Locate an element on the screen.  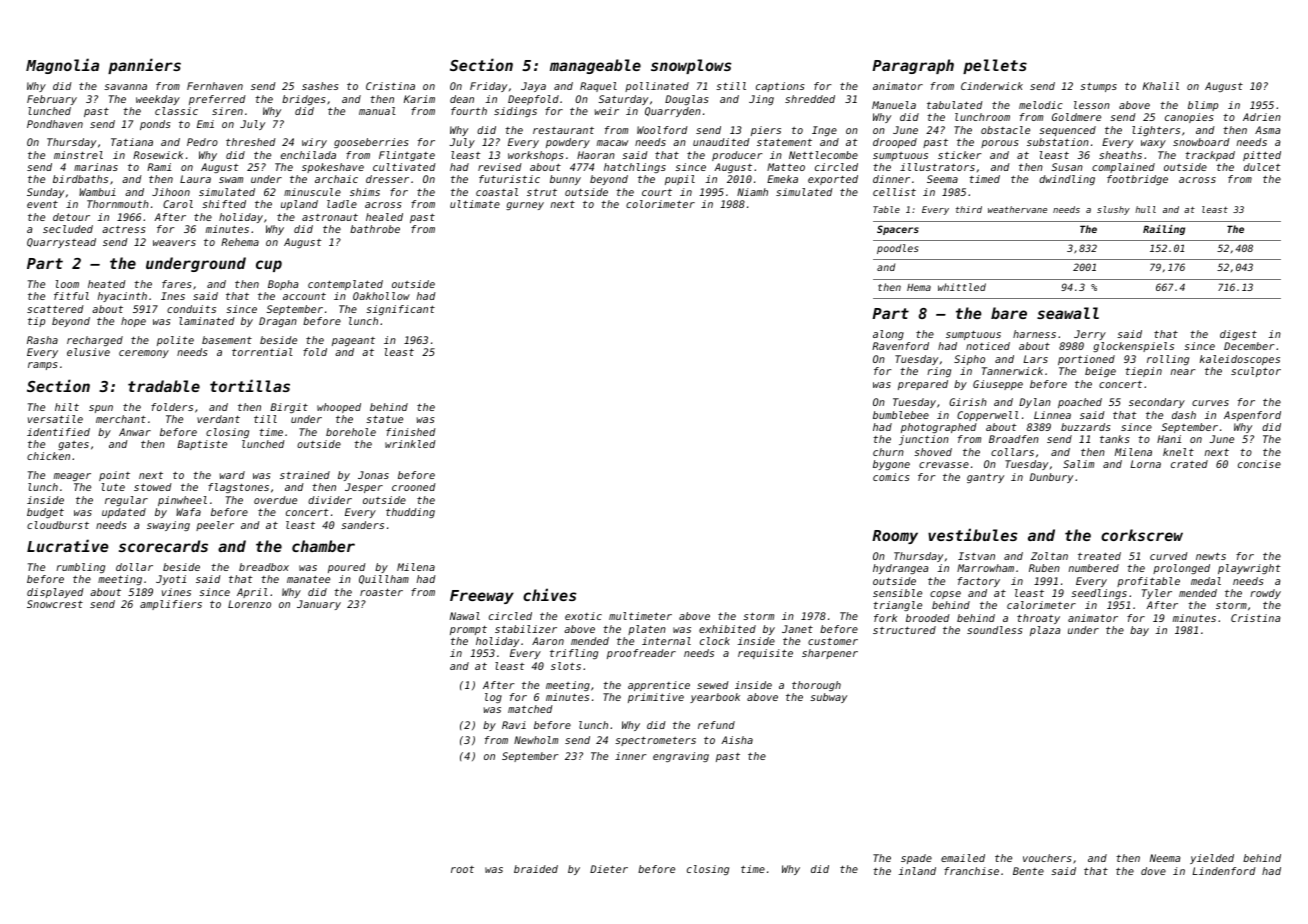
Lorenzo is located at coordinates (249, 604).
